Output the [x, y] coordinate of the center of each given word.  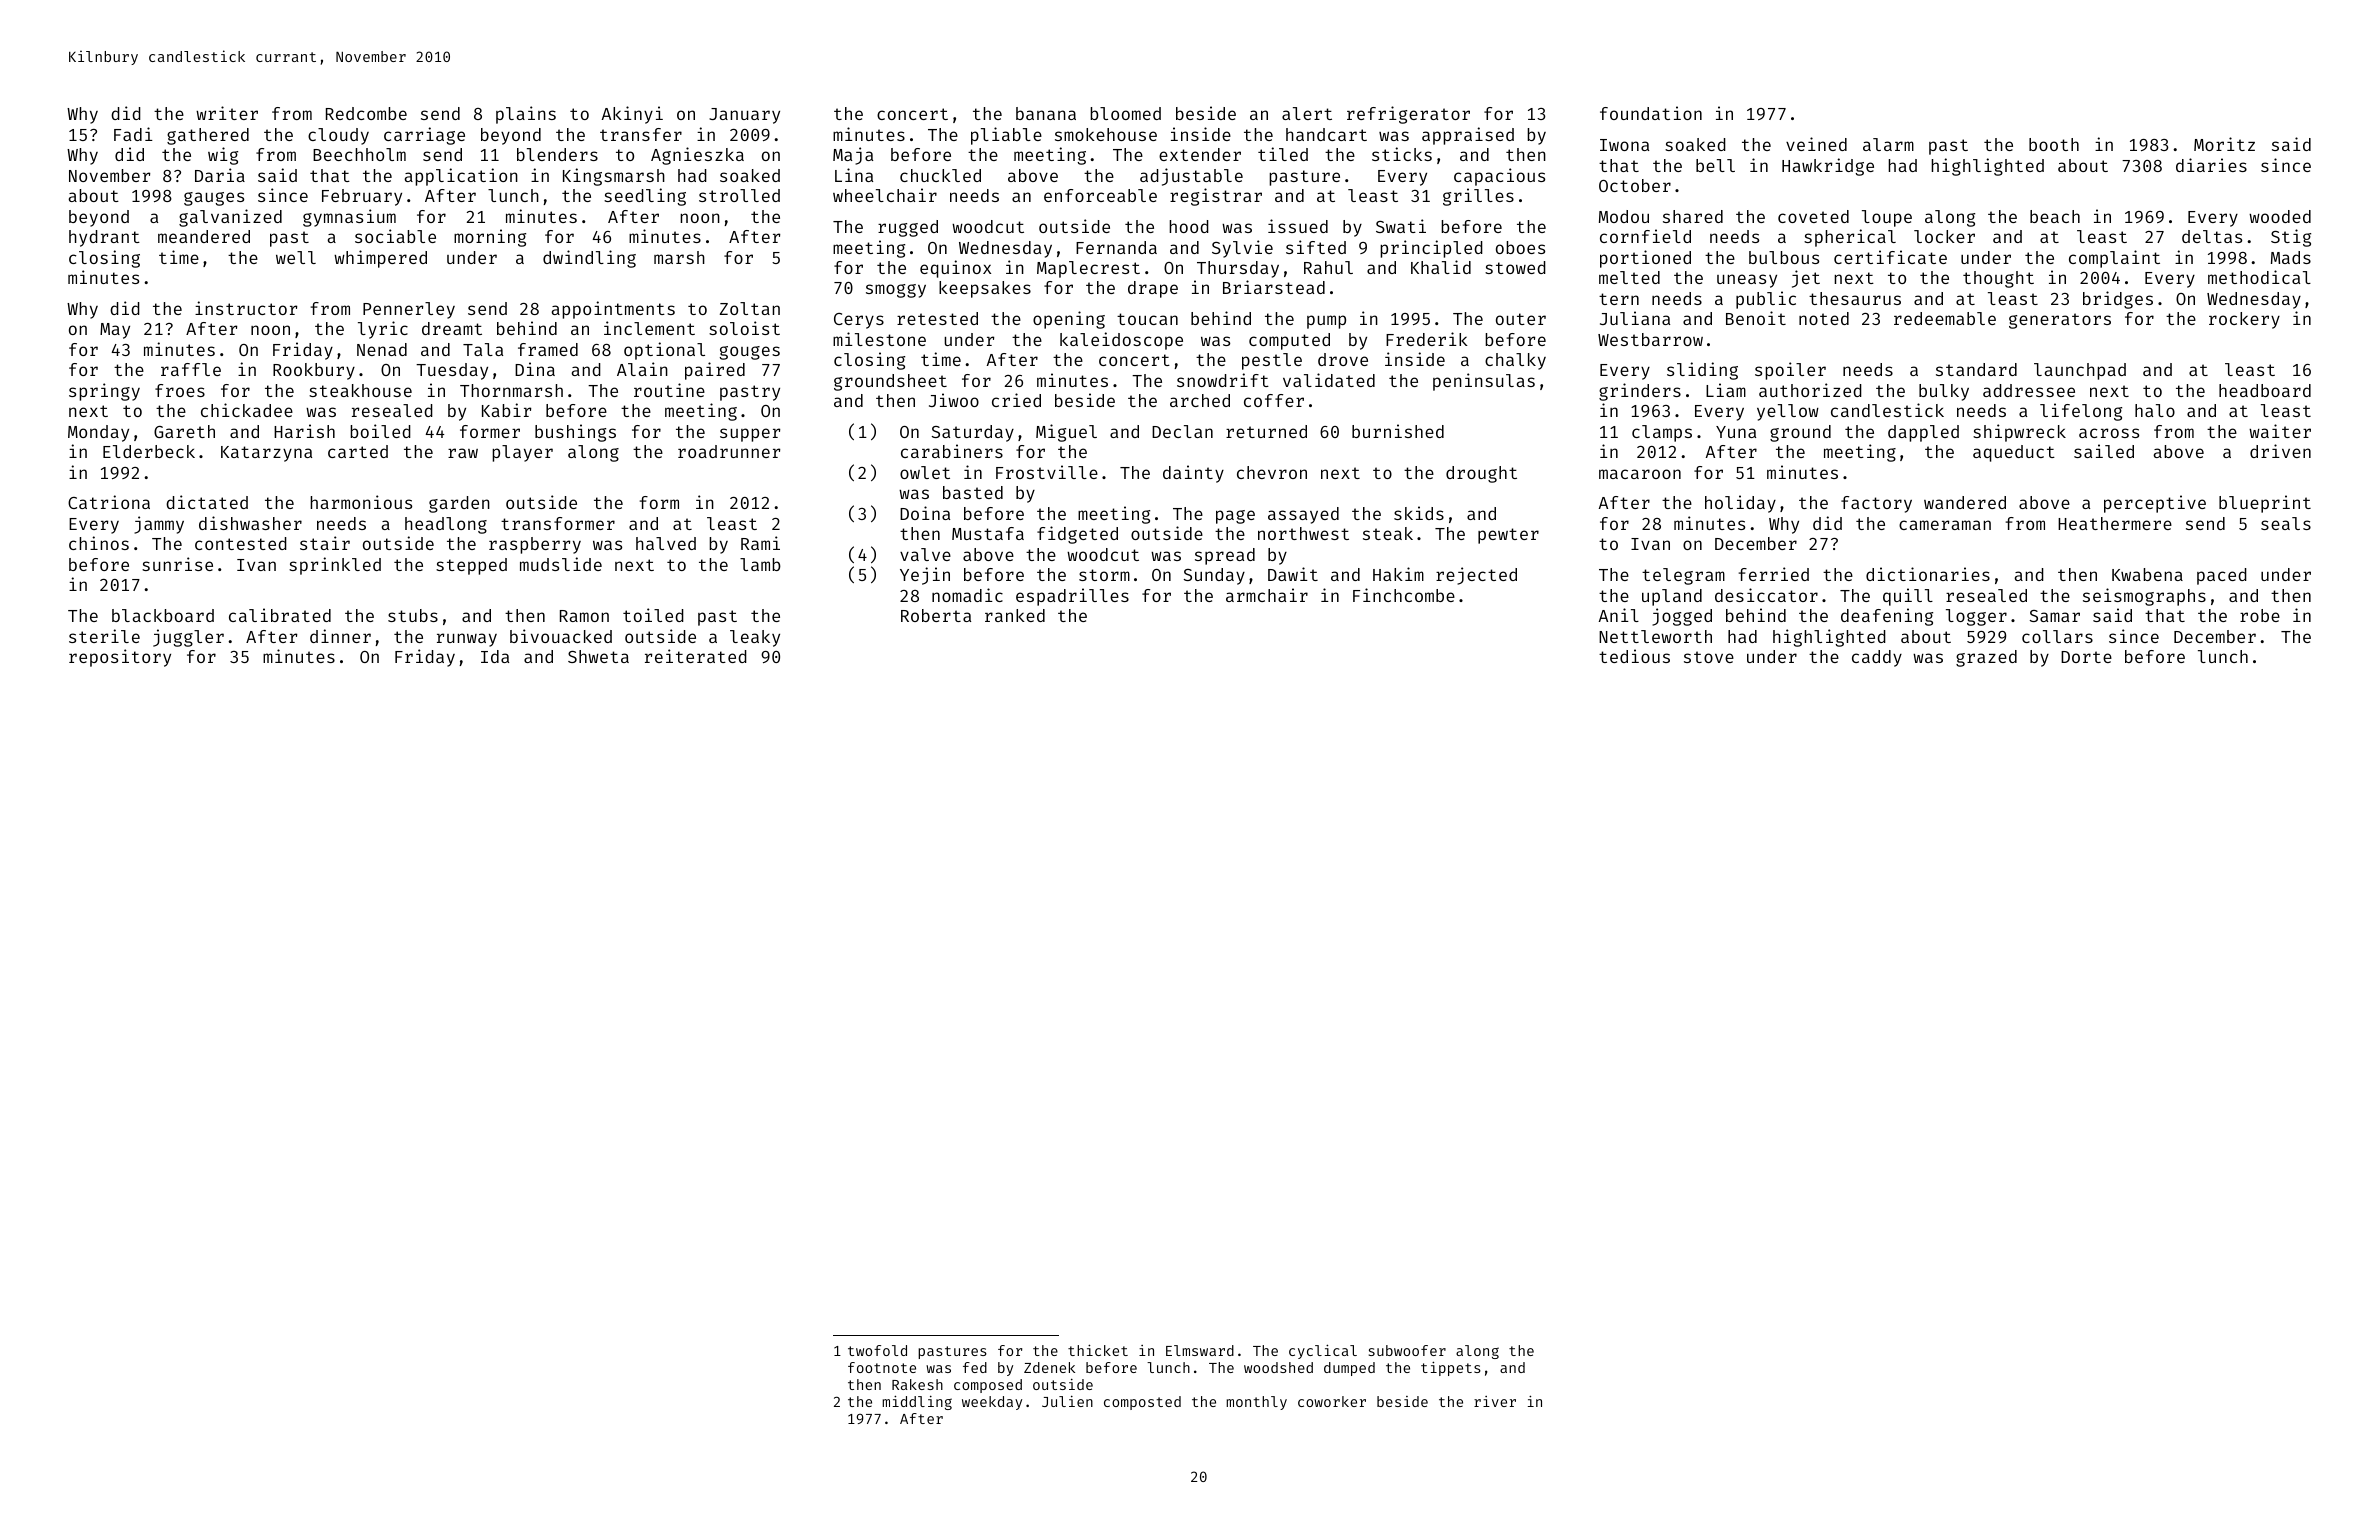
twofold [877, 1350]
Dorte [2086, 657]
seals [2286, 523]
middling [917, 1402]
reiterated [696, 656]
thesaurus [1855, 298]
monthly [1256, 1403]
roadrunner [729, 451]
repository [120, 658]
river [1495, 1401]
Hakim [1398, 574]
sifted [1316, 247]
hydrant [104, 238]
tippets [1451, 1368]
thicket [1098, 1350]
